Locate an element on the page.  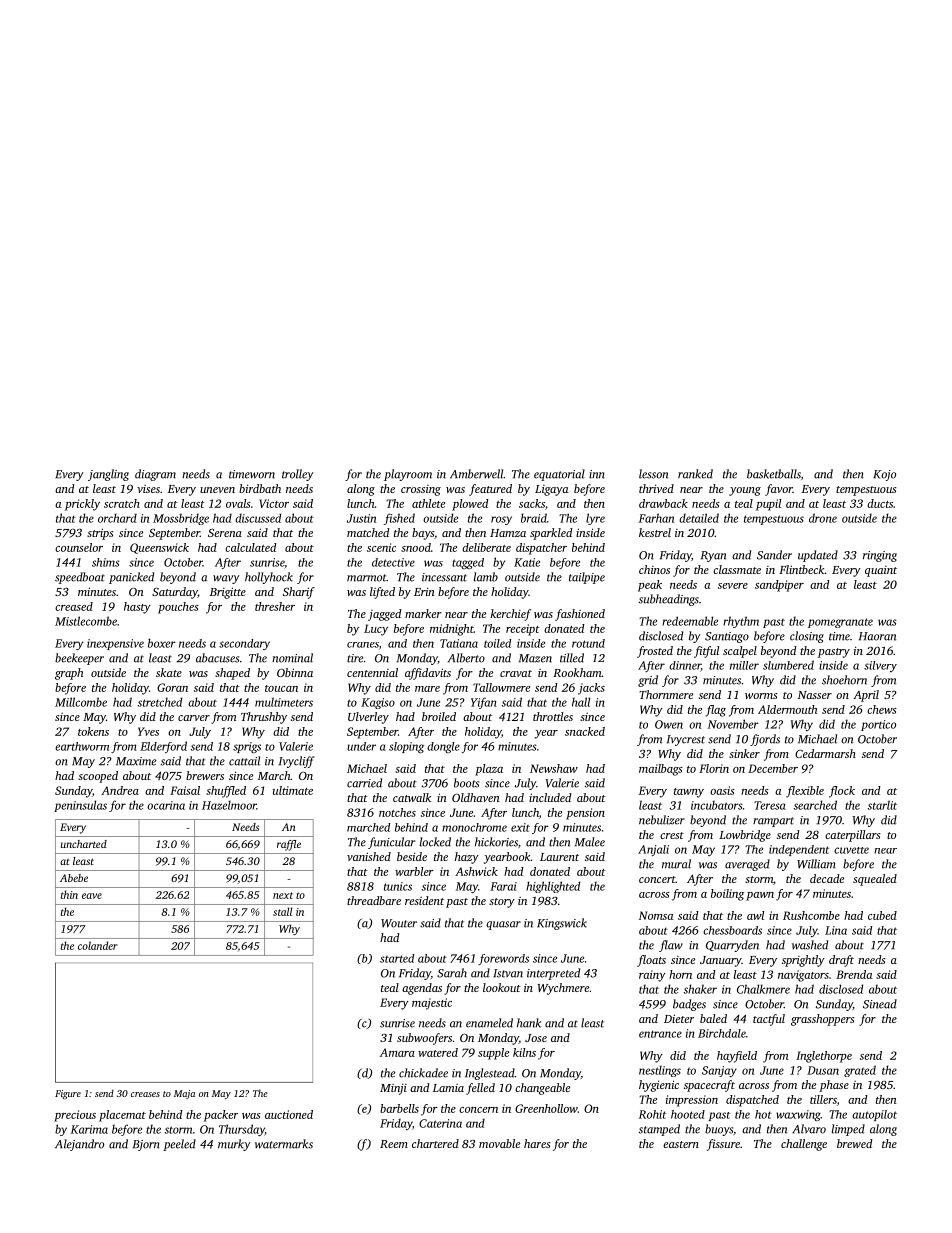
eastern is located at coordinates (681, 1144).
